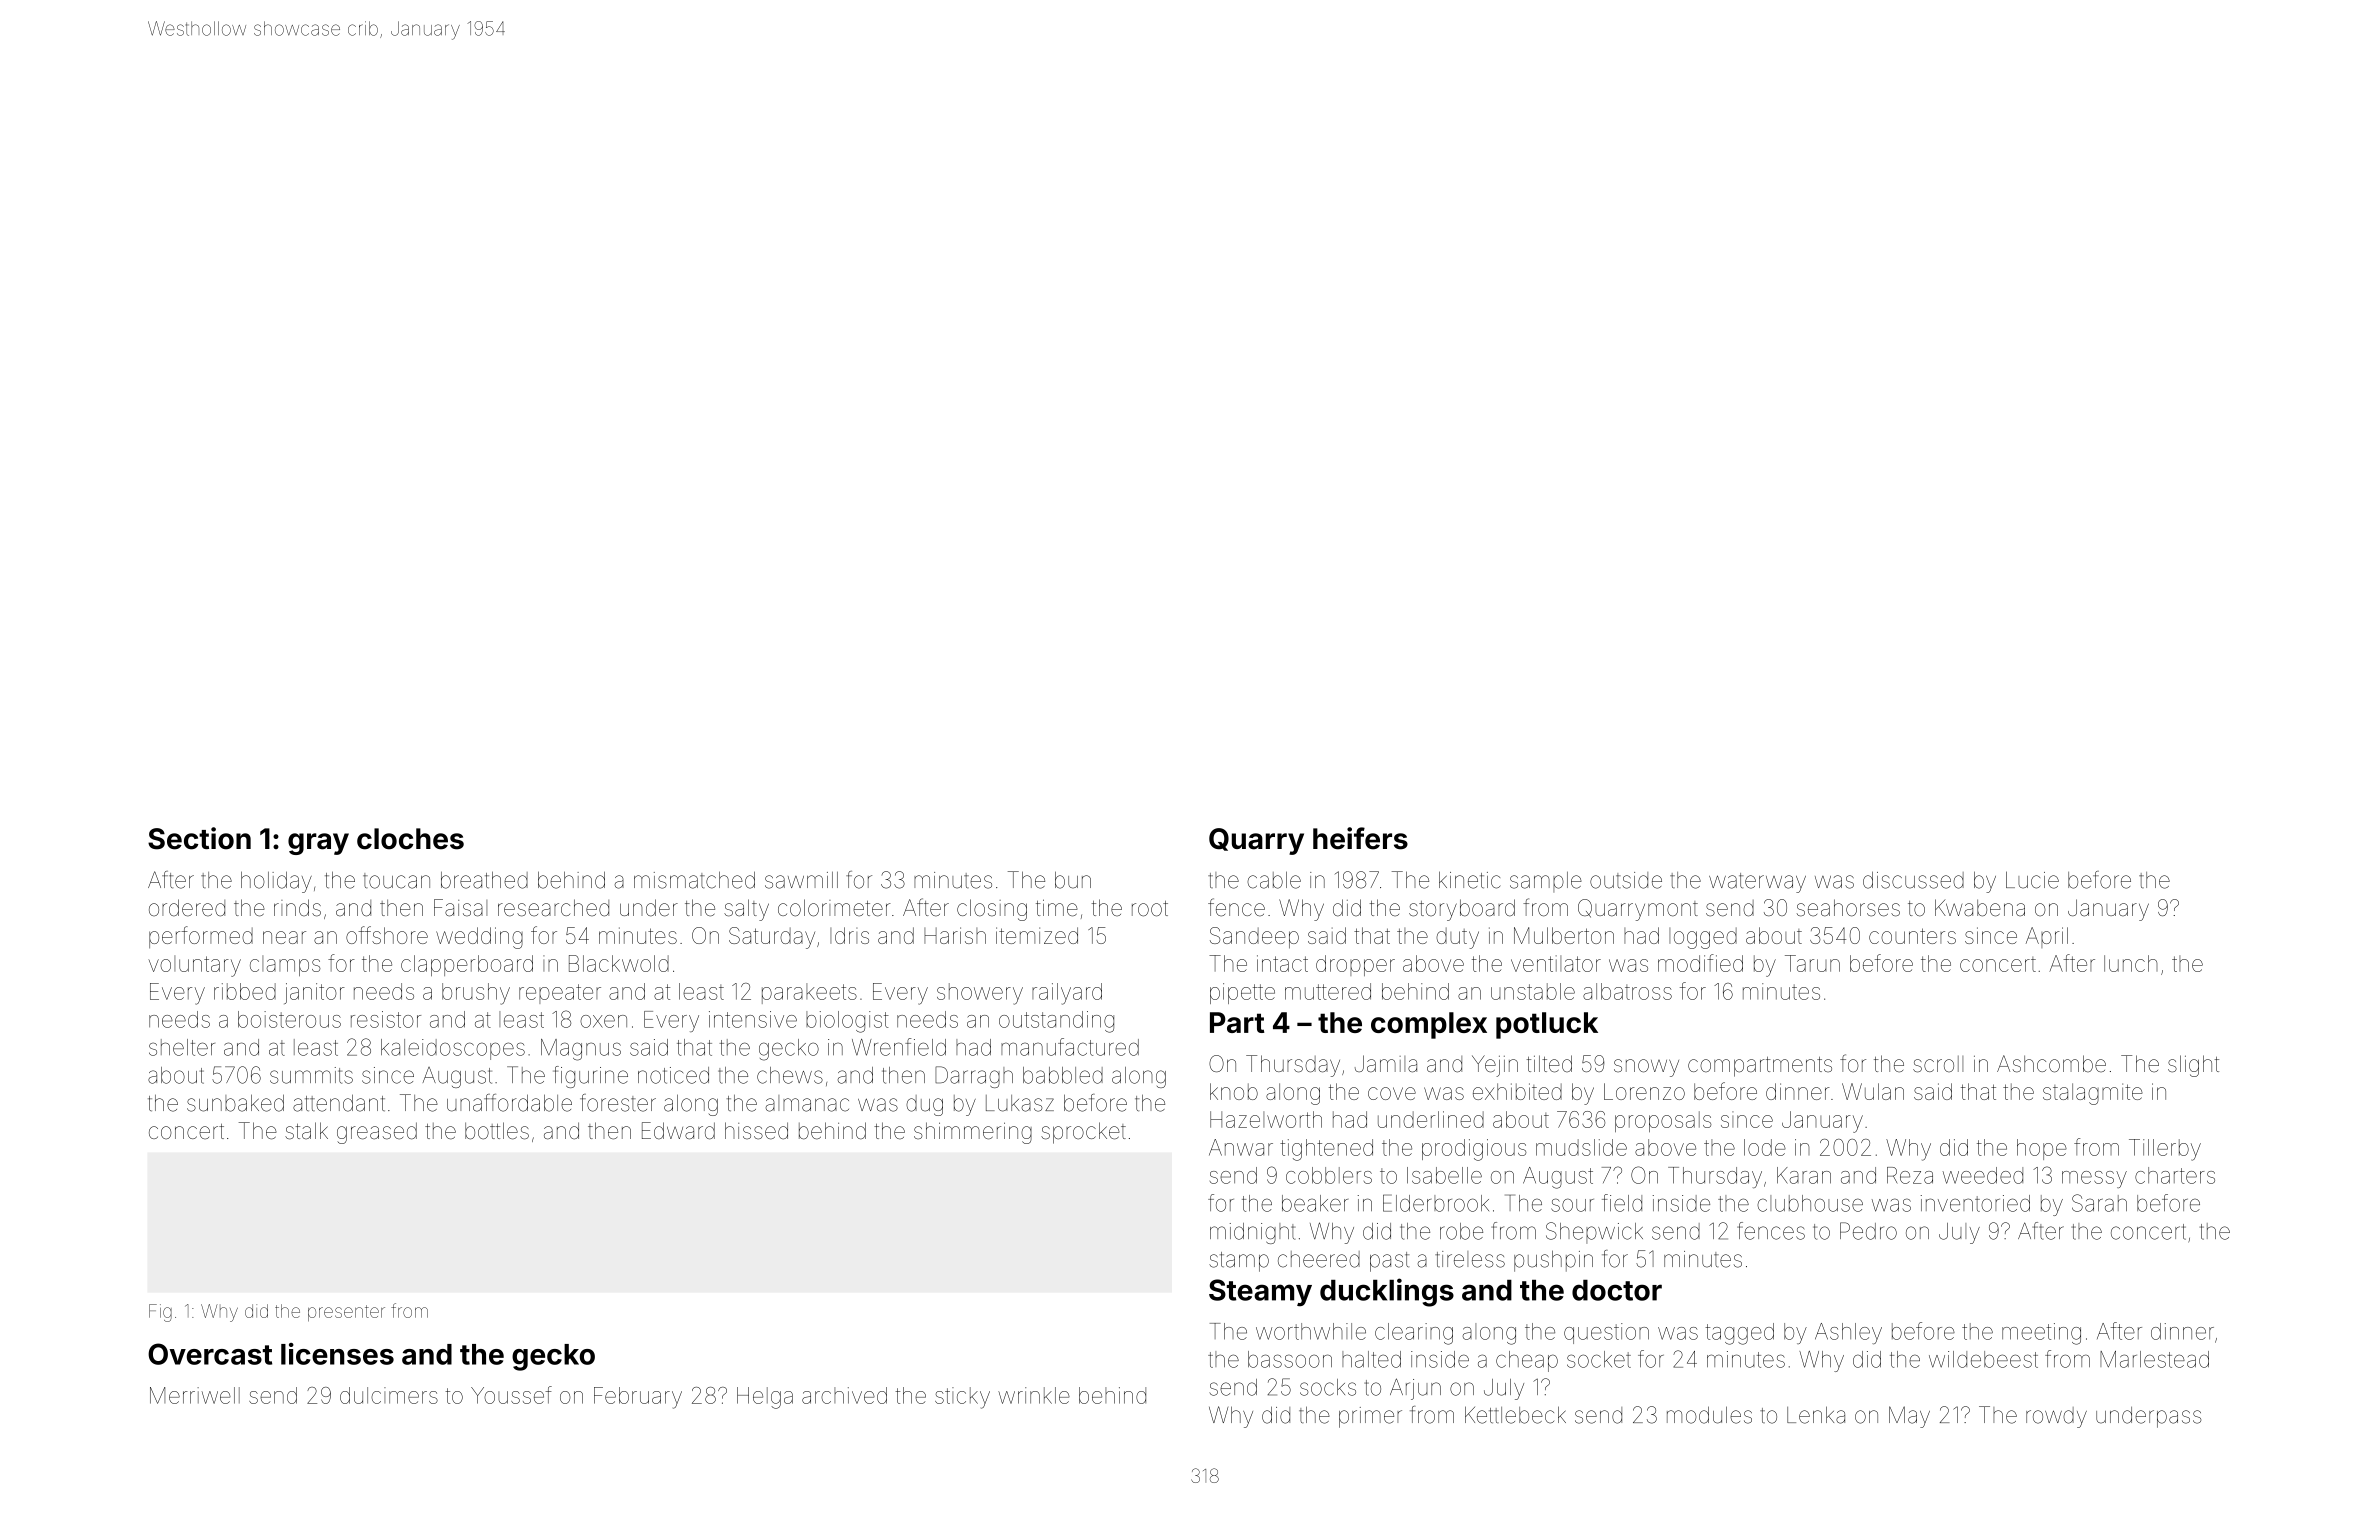 Image resolution: width=2380 pixels, height=1540 pixels. What do you see at coordinates (1910, 1175) in the page?
I see `Reza` at bounding box center [1910, 1175].
